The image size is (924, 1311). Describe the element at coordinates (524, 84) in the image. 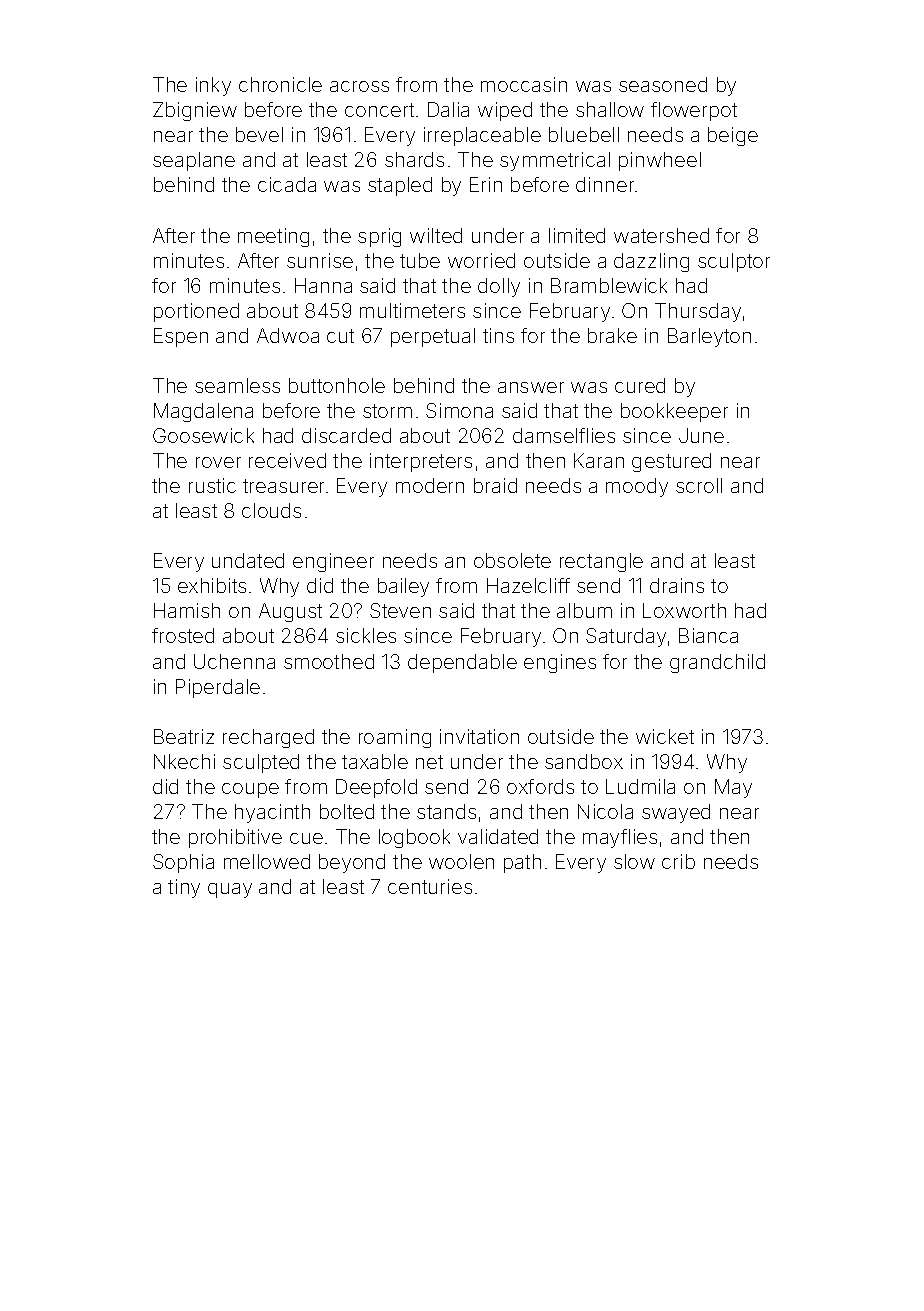

I see `moccasin` at that location.
